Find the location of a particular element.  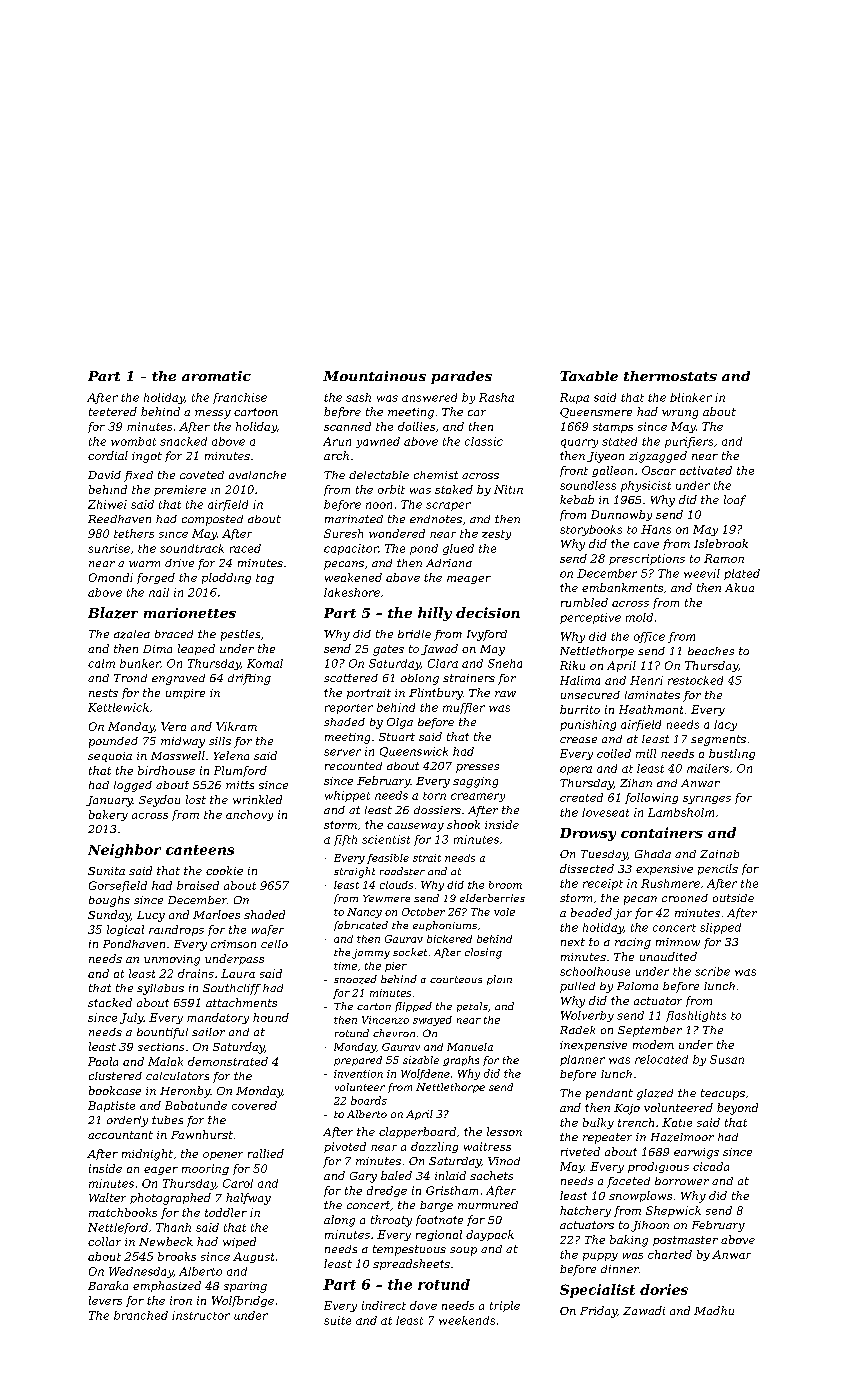

bickered is located at coordinates (449, 939).
